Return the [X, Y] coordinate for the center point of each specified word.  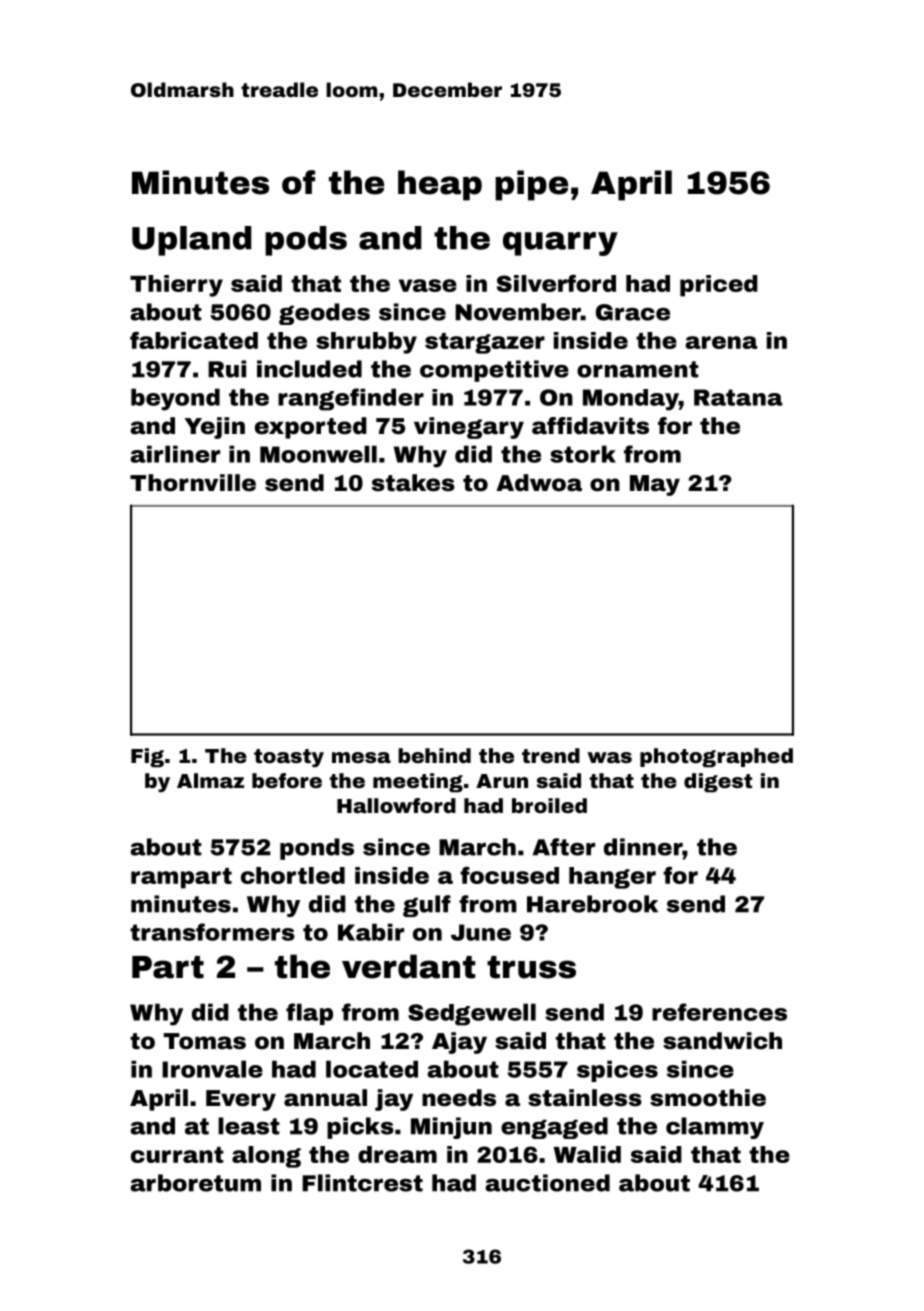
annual [325, 1098]
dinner [643, 847]
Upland [191, 241]
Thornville [193, 483]
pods [306, 241]
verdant [408, 966]
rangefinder [351, 399]
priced [719, 286]
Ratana [738, 397]
